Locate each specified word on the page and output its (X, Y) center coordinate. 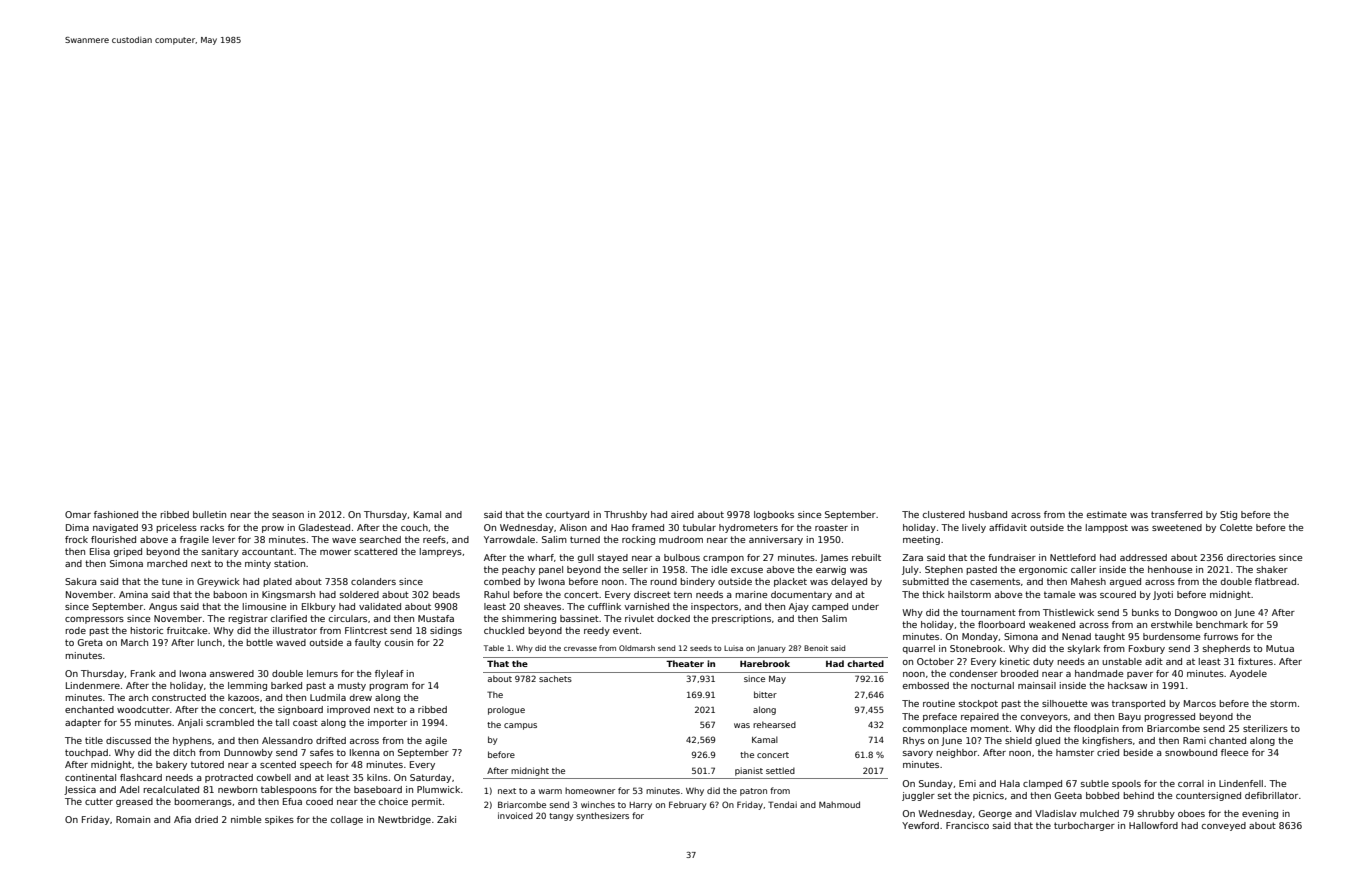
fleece (1234, 752)
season (288, 515)
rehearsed (774, 724)
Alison (573, 527)
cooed (319, 801)
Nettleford (1073, 557)
